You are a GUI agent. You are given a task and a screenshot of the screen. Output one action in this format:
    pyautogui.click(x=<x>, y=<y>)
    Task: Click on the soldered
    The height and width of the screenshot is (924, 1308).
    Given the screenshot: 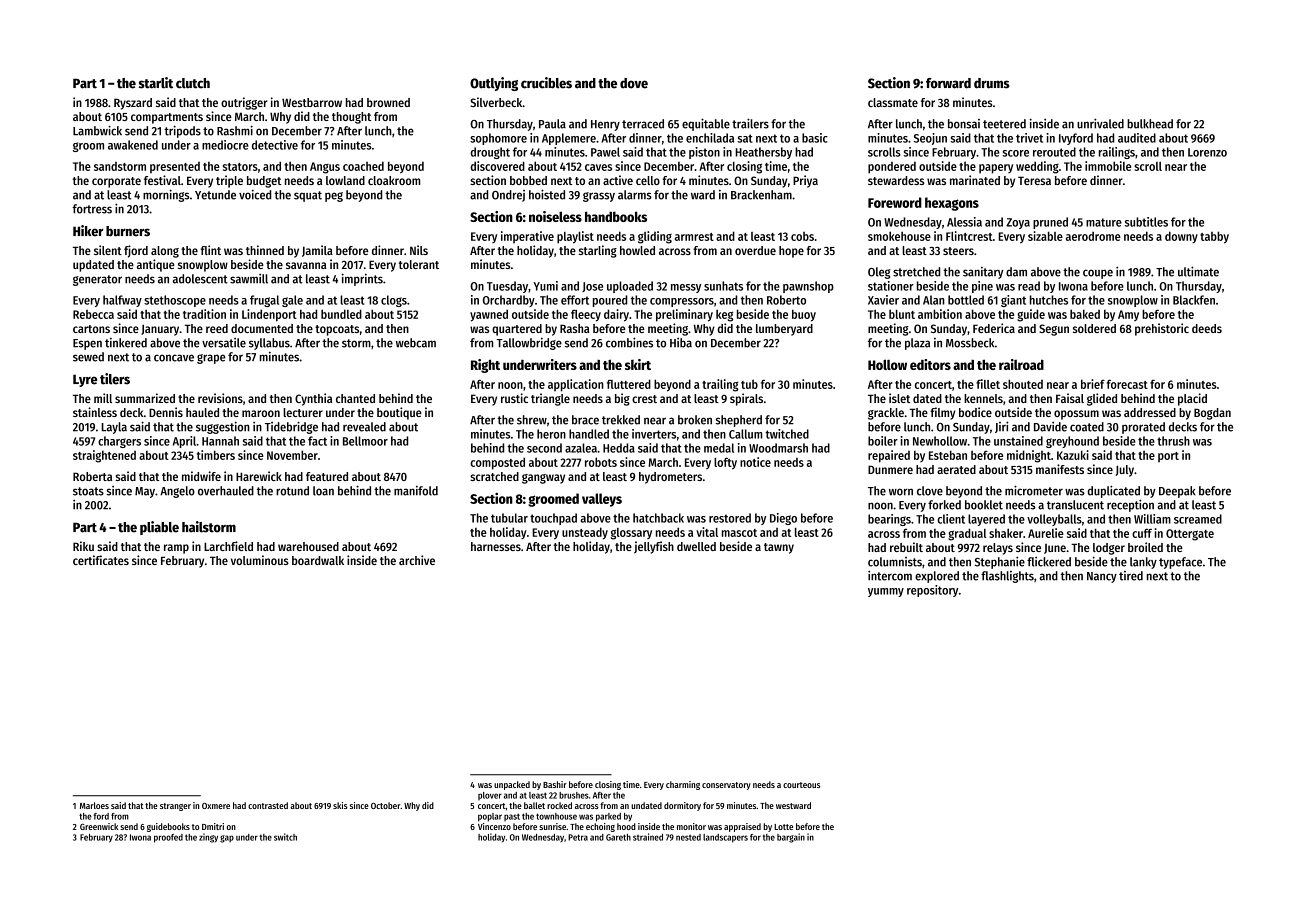 What is the action you would take?
    pyautogui.click(x=1094, y=328)
